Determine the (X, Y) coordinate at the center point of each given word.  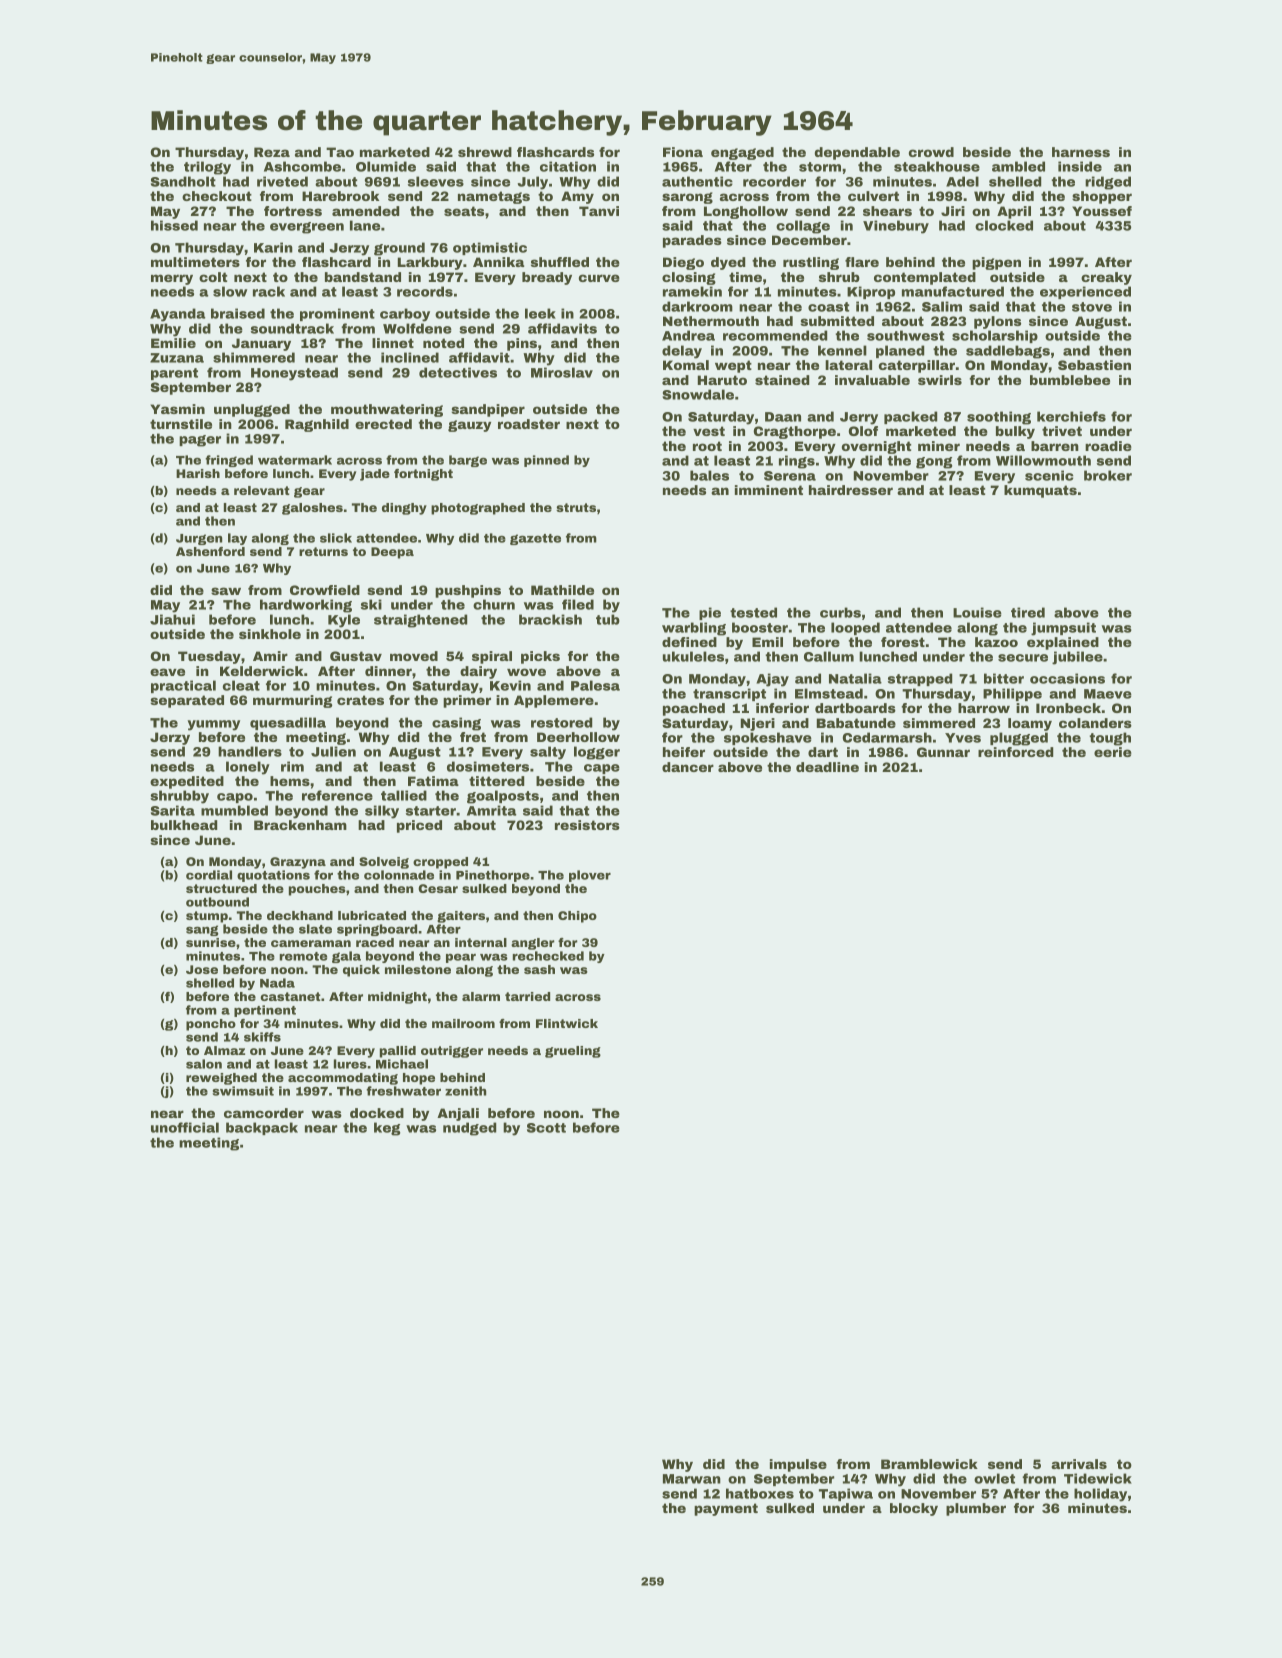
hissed (174, 225)
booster (760, 627)
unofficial (185, 1127)
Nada (277, 983)
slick (336, 538)
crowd (931, 152)
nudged (470, 1129)
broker (1108, 475)
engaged (742, 153)
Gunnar (943, 752)
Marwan (692, 1479)
